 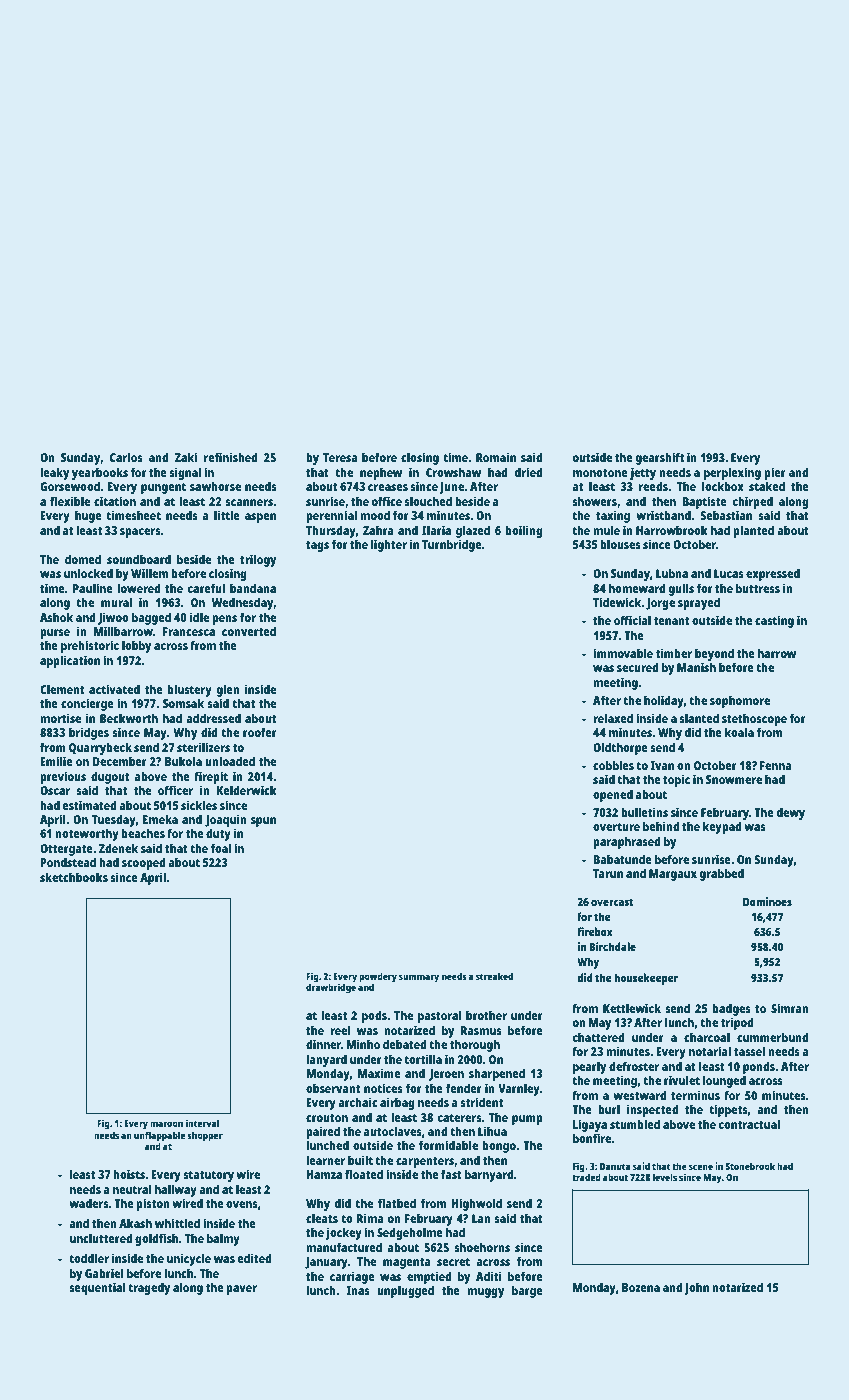 I want to click on sophomore, so click(x=740, y=702).
